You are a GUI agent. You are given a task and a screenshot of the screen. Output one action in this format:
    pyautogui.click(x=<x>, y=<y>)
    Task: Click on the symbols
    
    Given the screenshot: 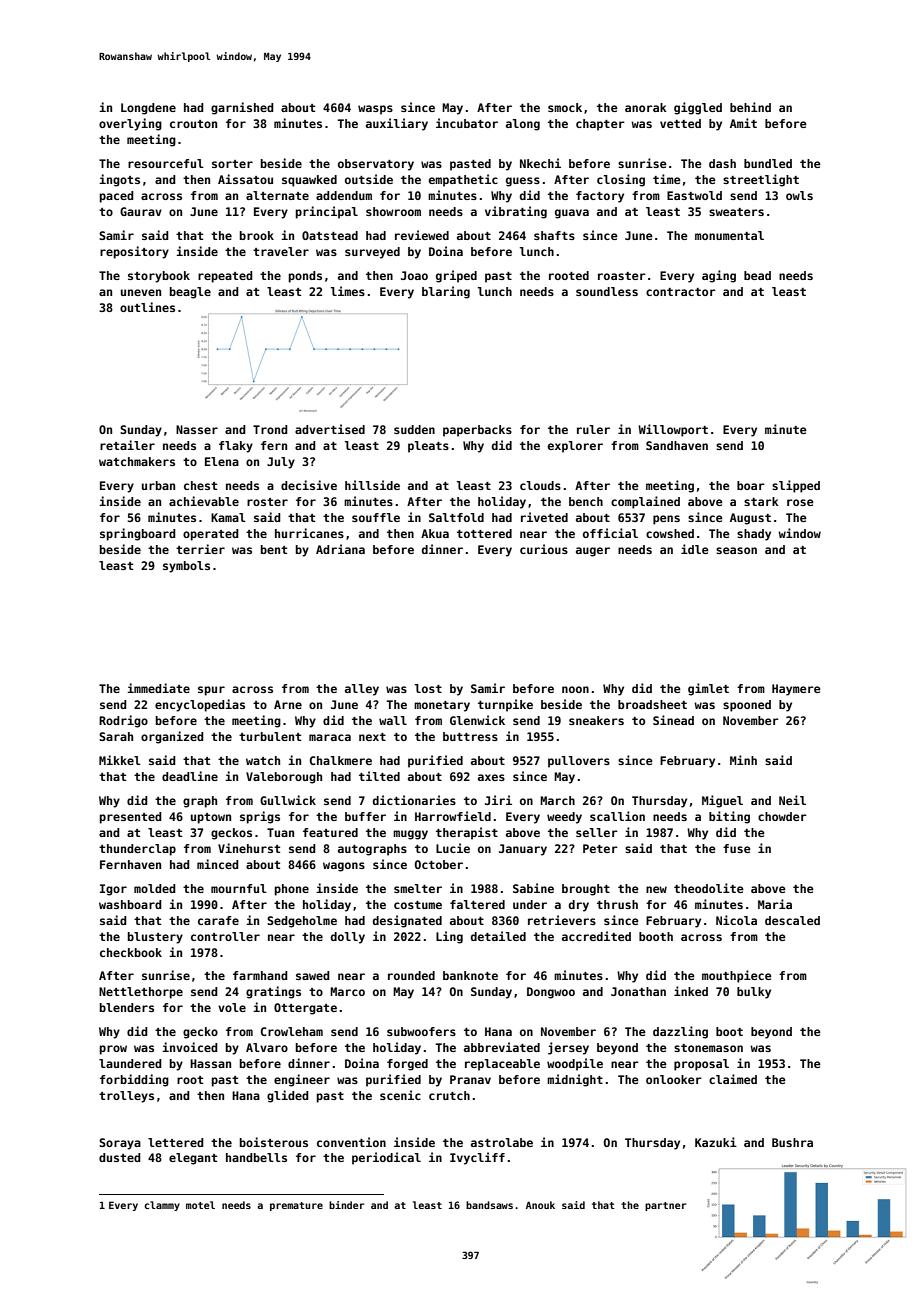 What is the action you would take?
    pyautogui.click(x=186, y=567)
